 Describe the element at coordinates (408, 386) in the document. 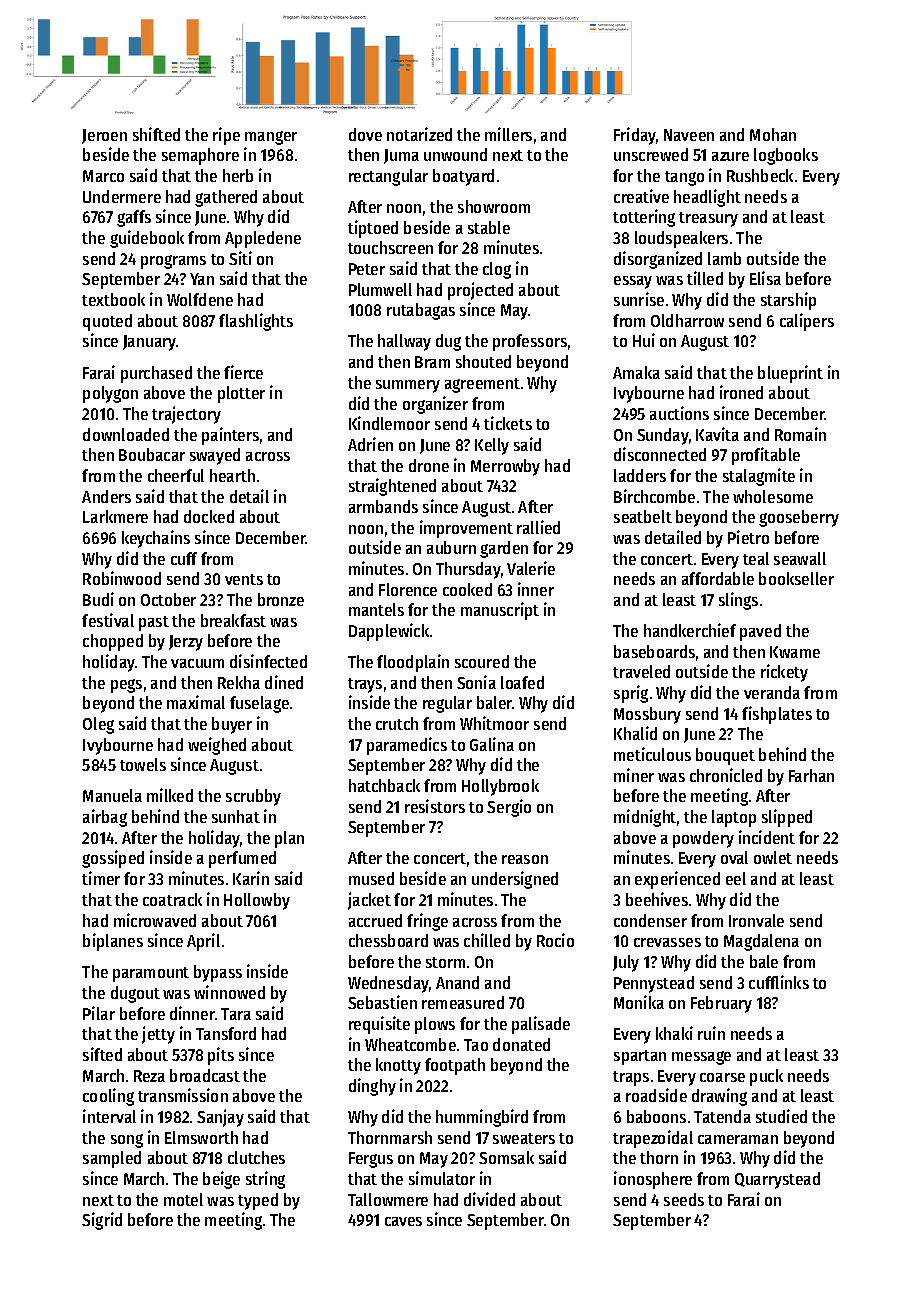

I see `summery` at that location.
